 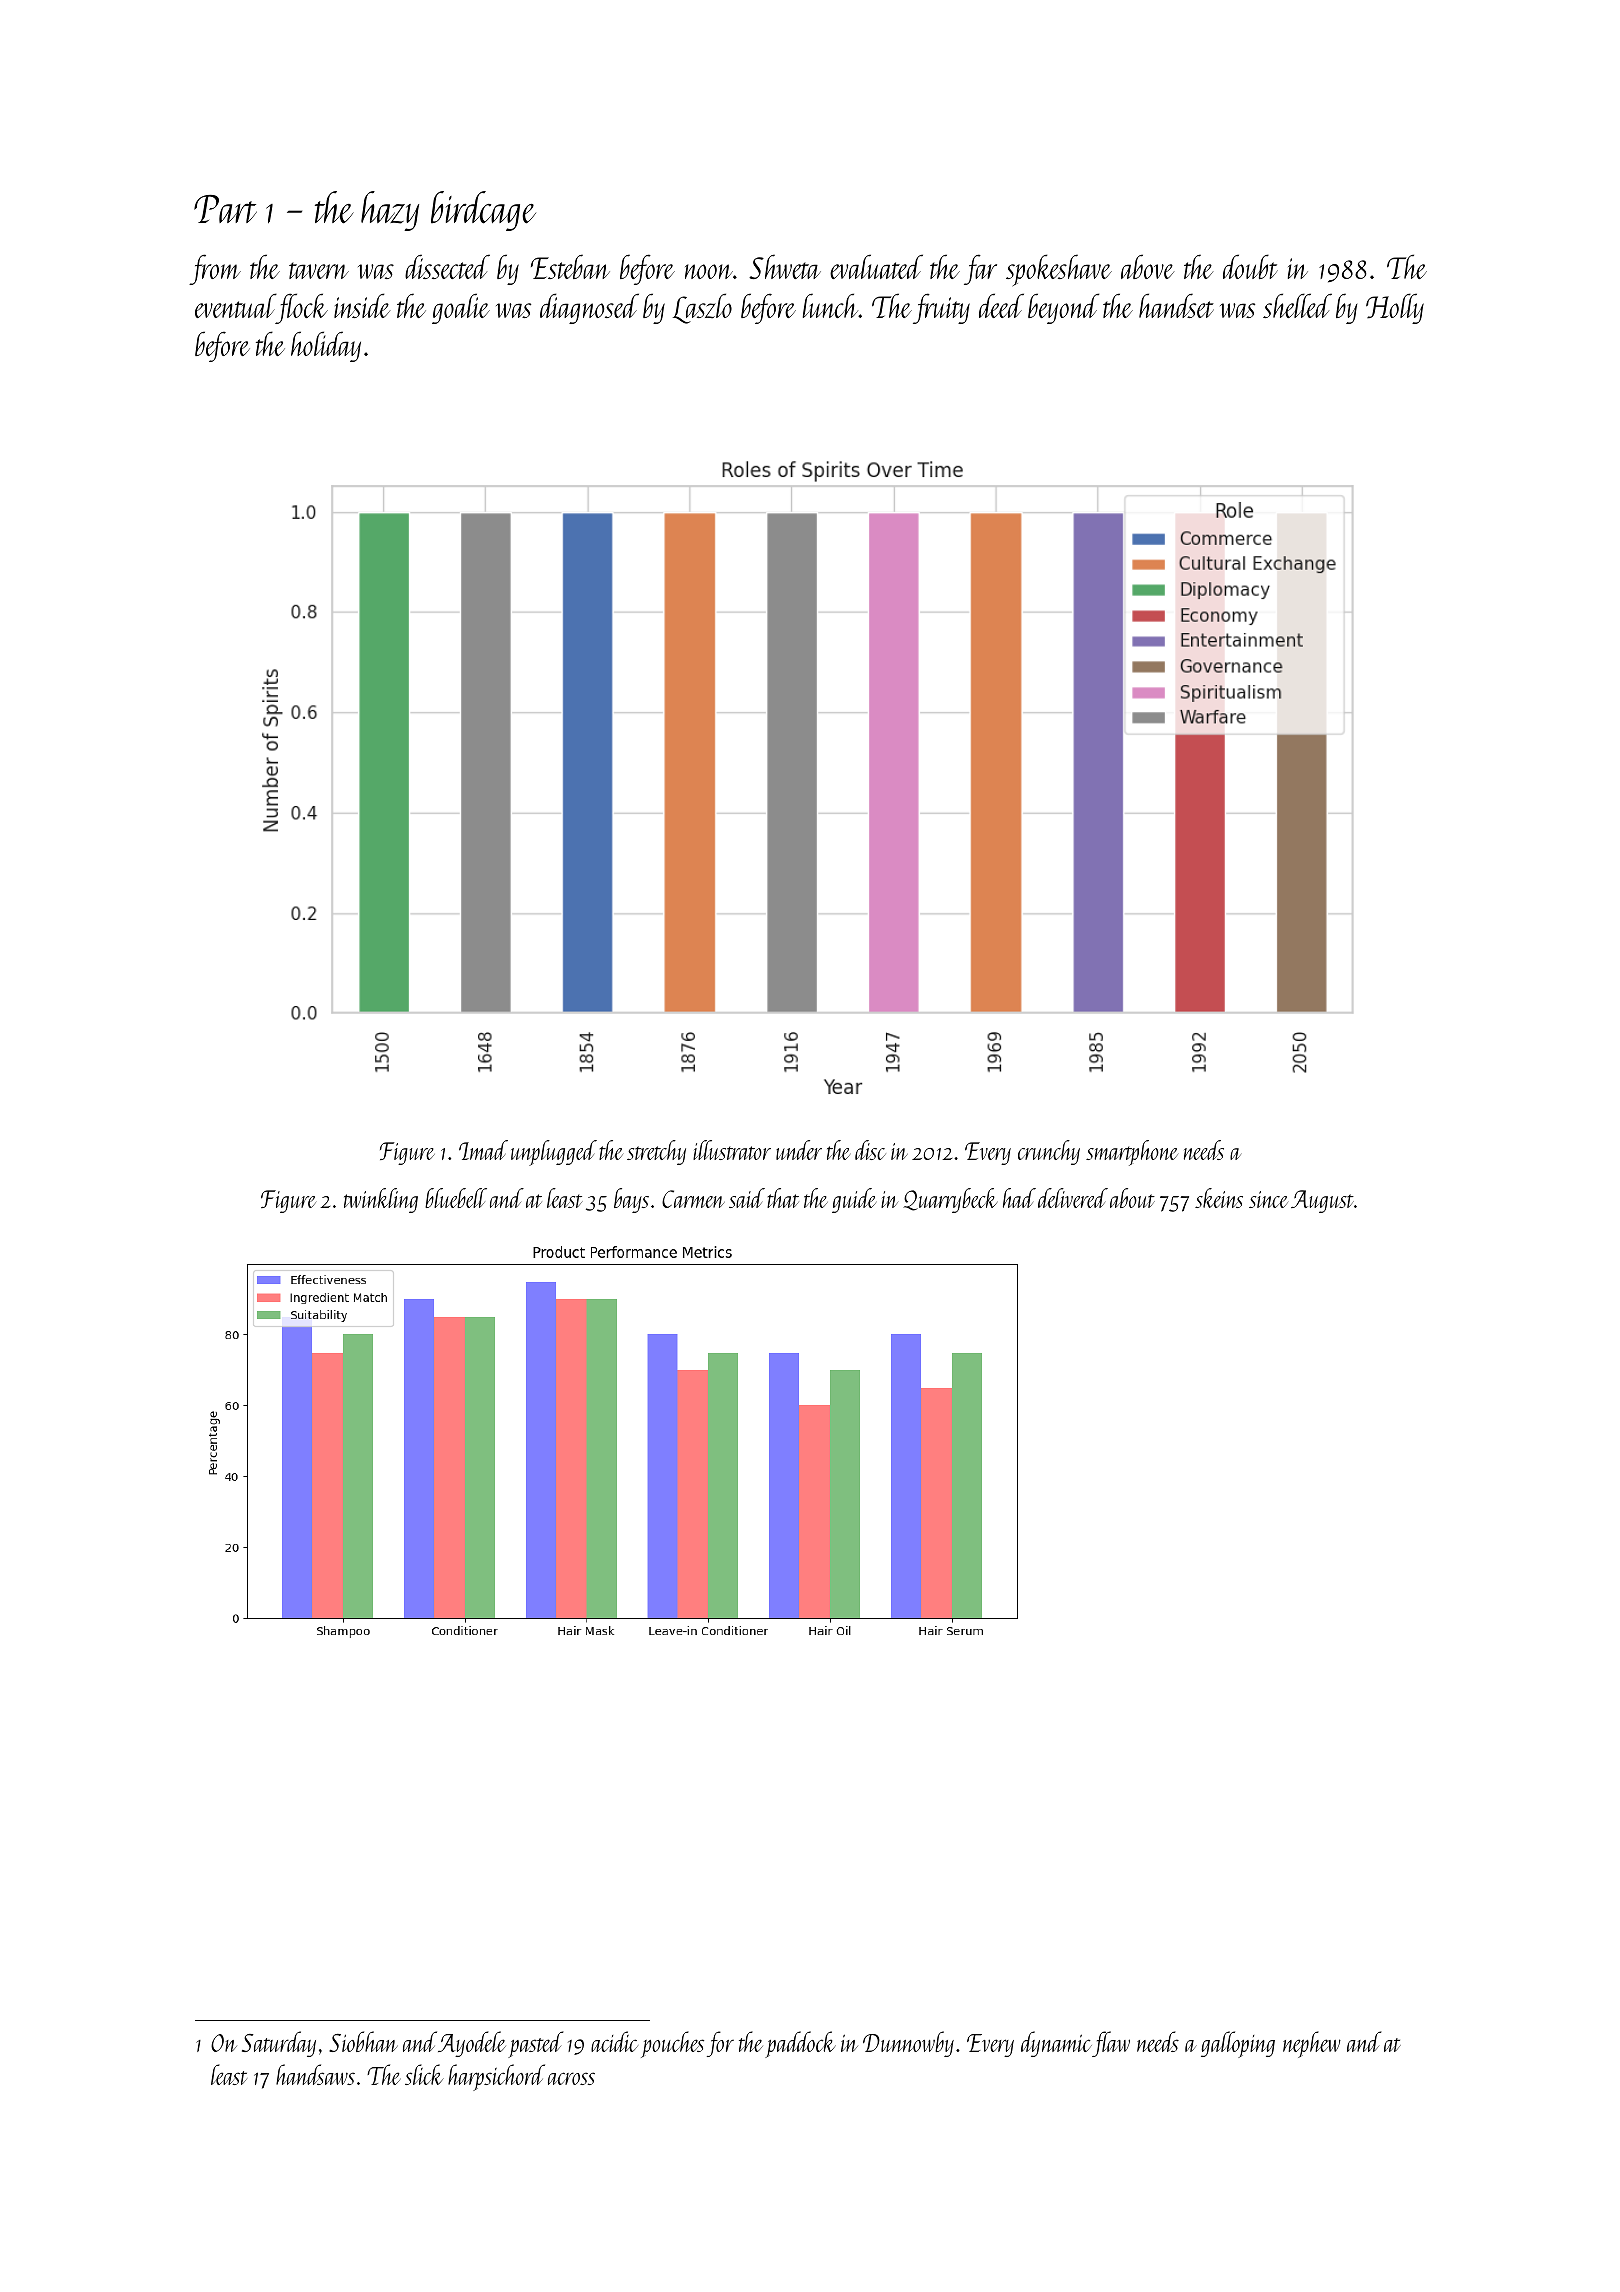 I want to click on Siobhan, so click(x=363, y=2041).
